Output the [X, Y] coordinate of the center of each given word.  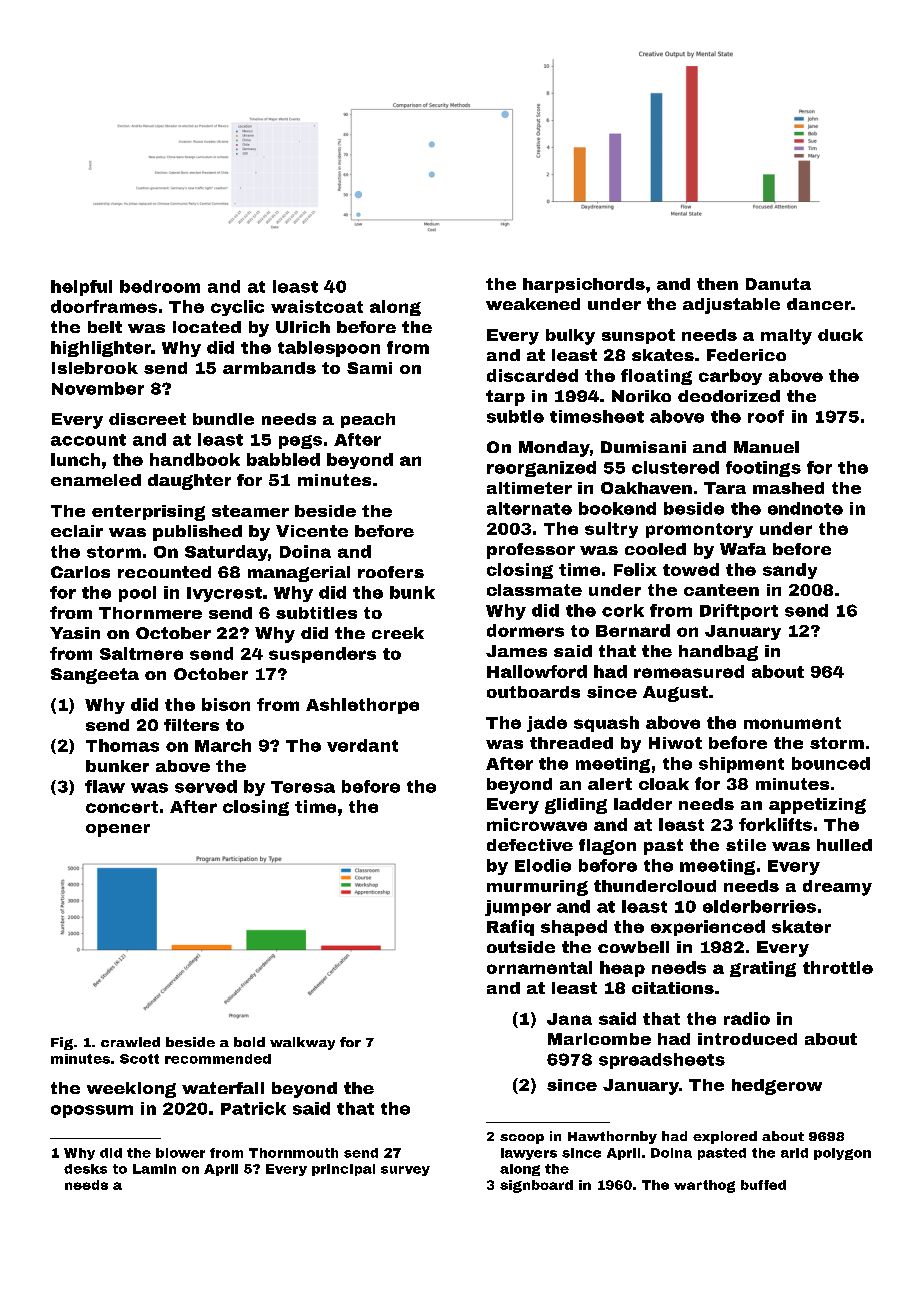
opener [118, 830]
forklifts [775, 824]
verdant [362, 745]
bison [226, 704]
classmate [534, 590]
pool [137, 594]
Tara [725, 488]
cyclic [237, 308]
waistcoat [317, 306]
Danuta [778, 284]
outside [521, 947]
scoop [522, 1139]
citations [673, 988]
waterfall [223, 1088]
